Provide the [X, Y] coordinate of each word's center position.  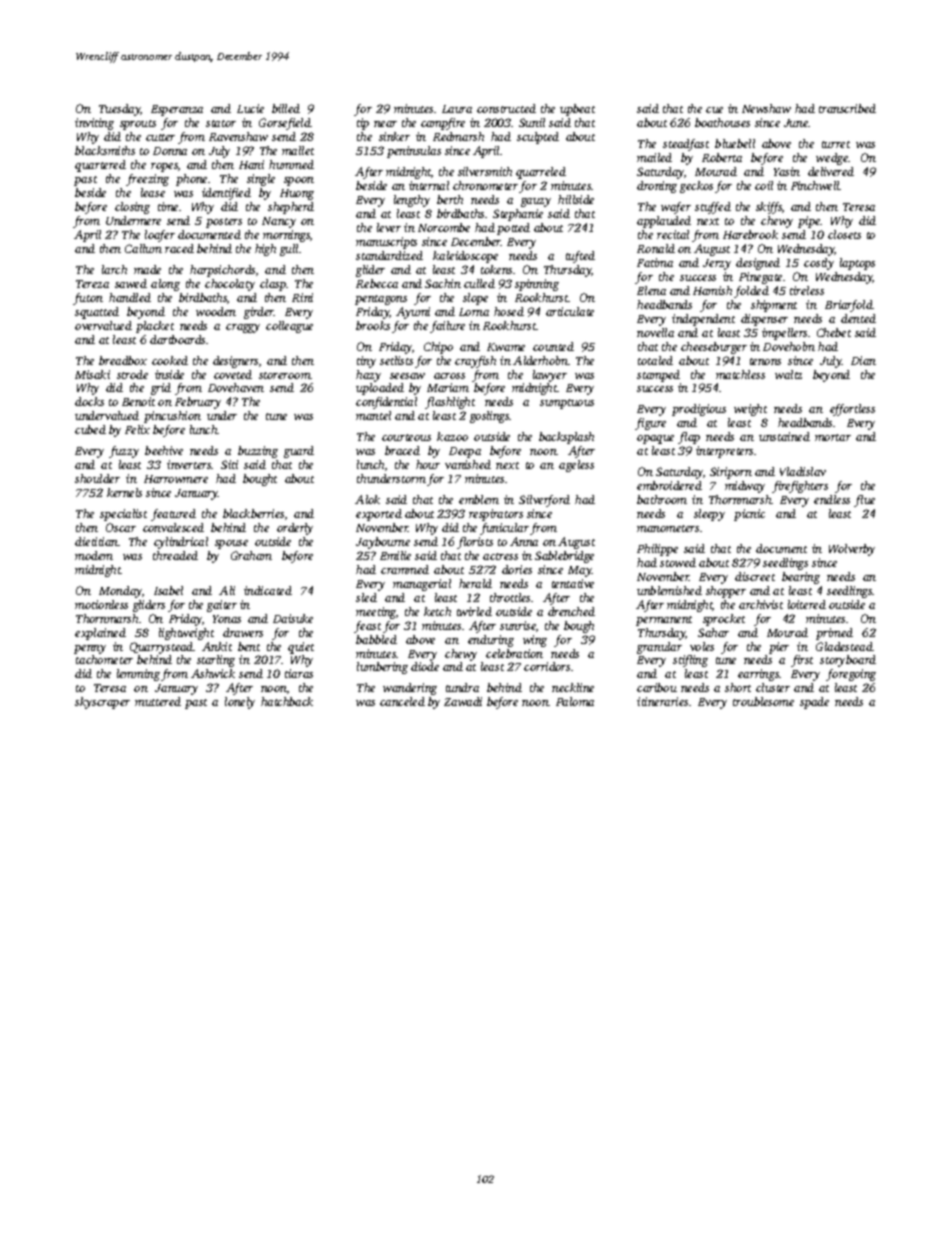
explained [100, 634]
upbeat [577, 110]
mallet [298, 150]
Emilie [395, 555]
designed [758, 264]
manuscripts [386, 243]
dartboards [178, 339]
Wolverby [852, 550]
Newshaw [766, 108]
